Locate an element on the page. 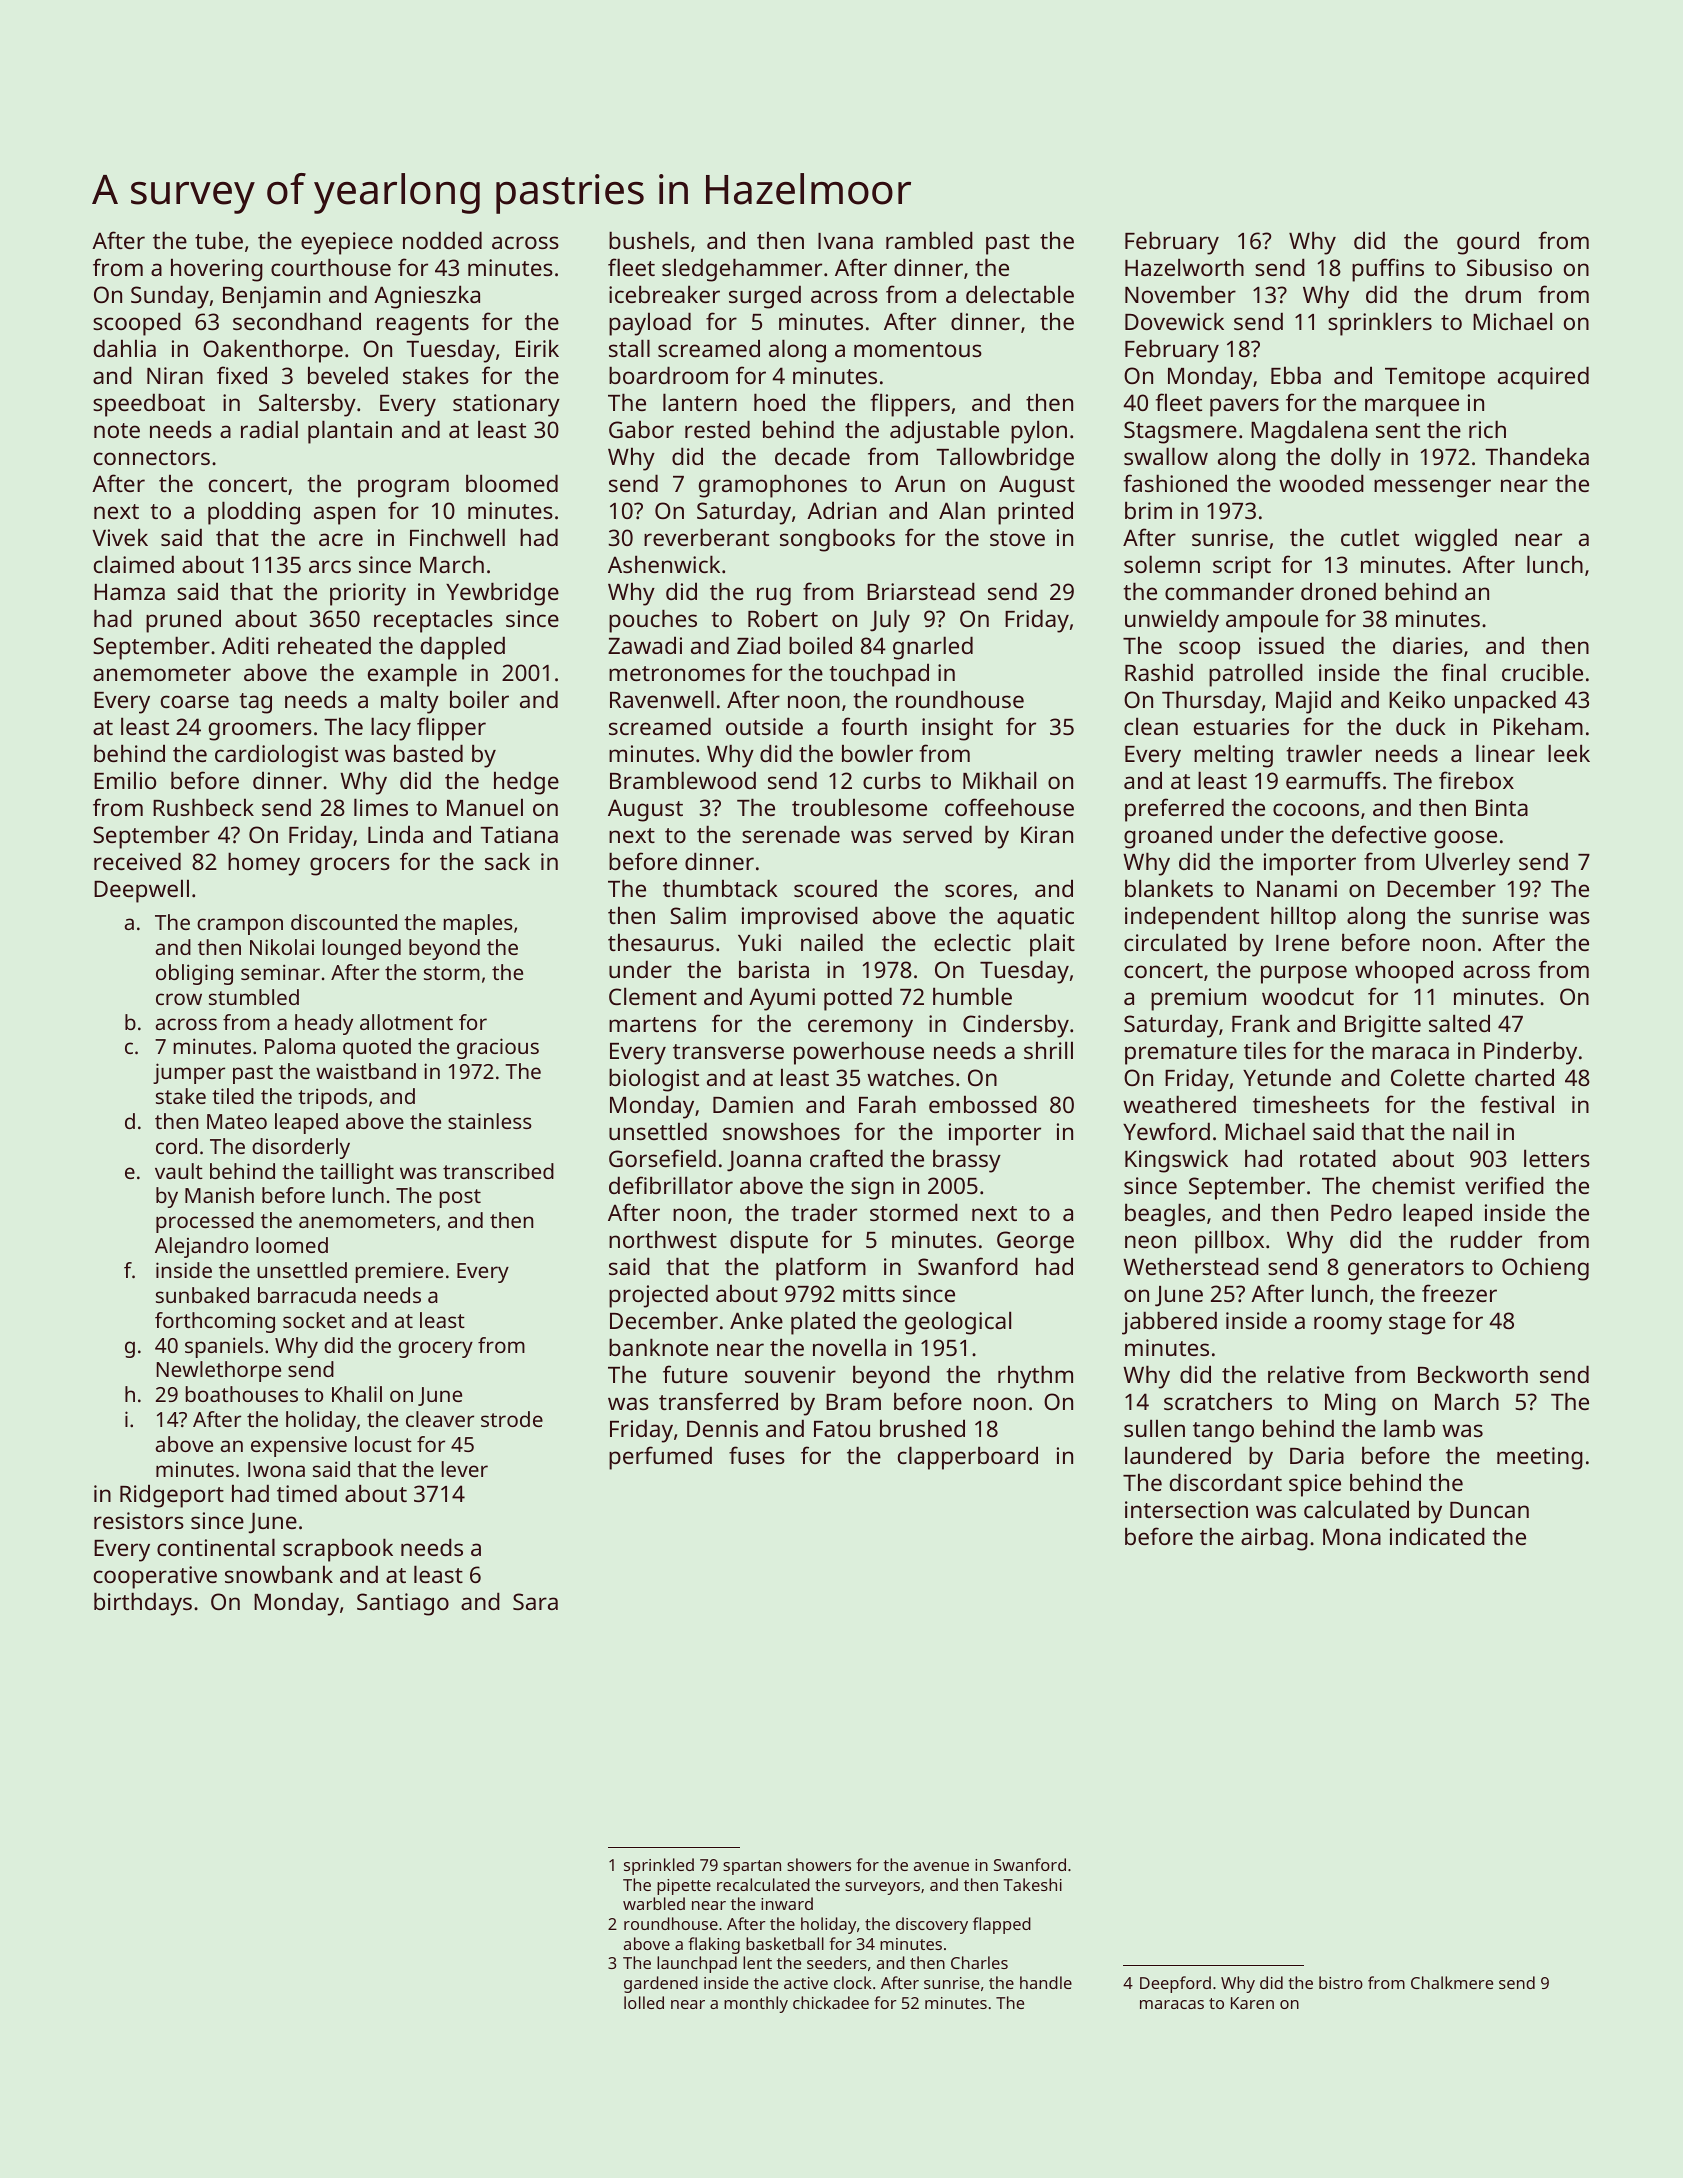  tiles is located at coordinates (1265, 1050).
